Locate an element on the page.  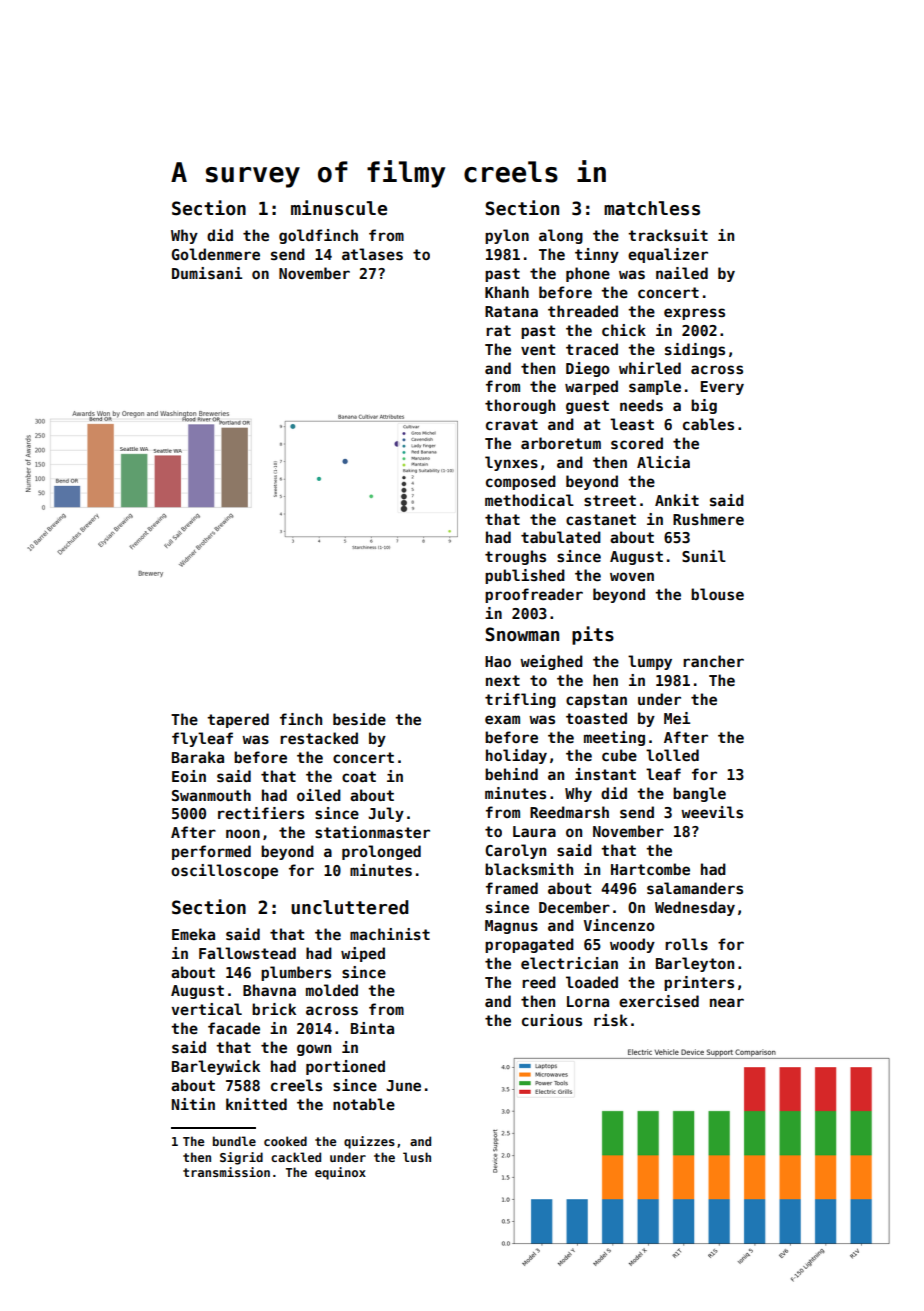
Ankit is located at coordinates (677, 500).
